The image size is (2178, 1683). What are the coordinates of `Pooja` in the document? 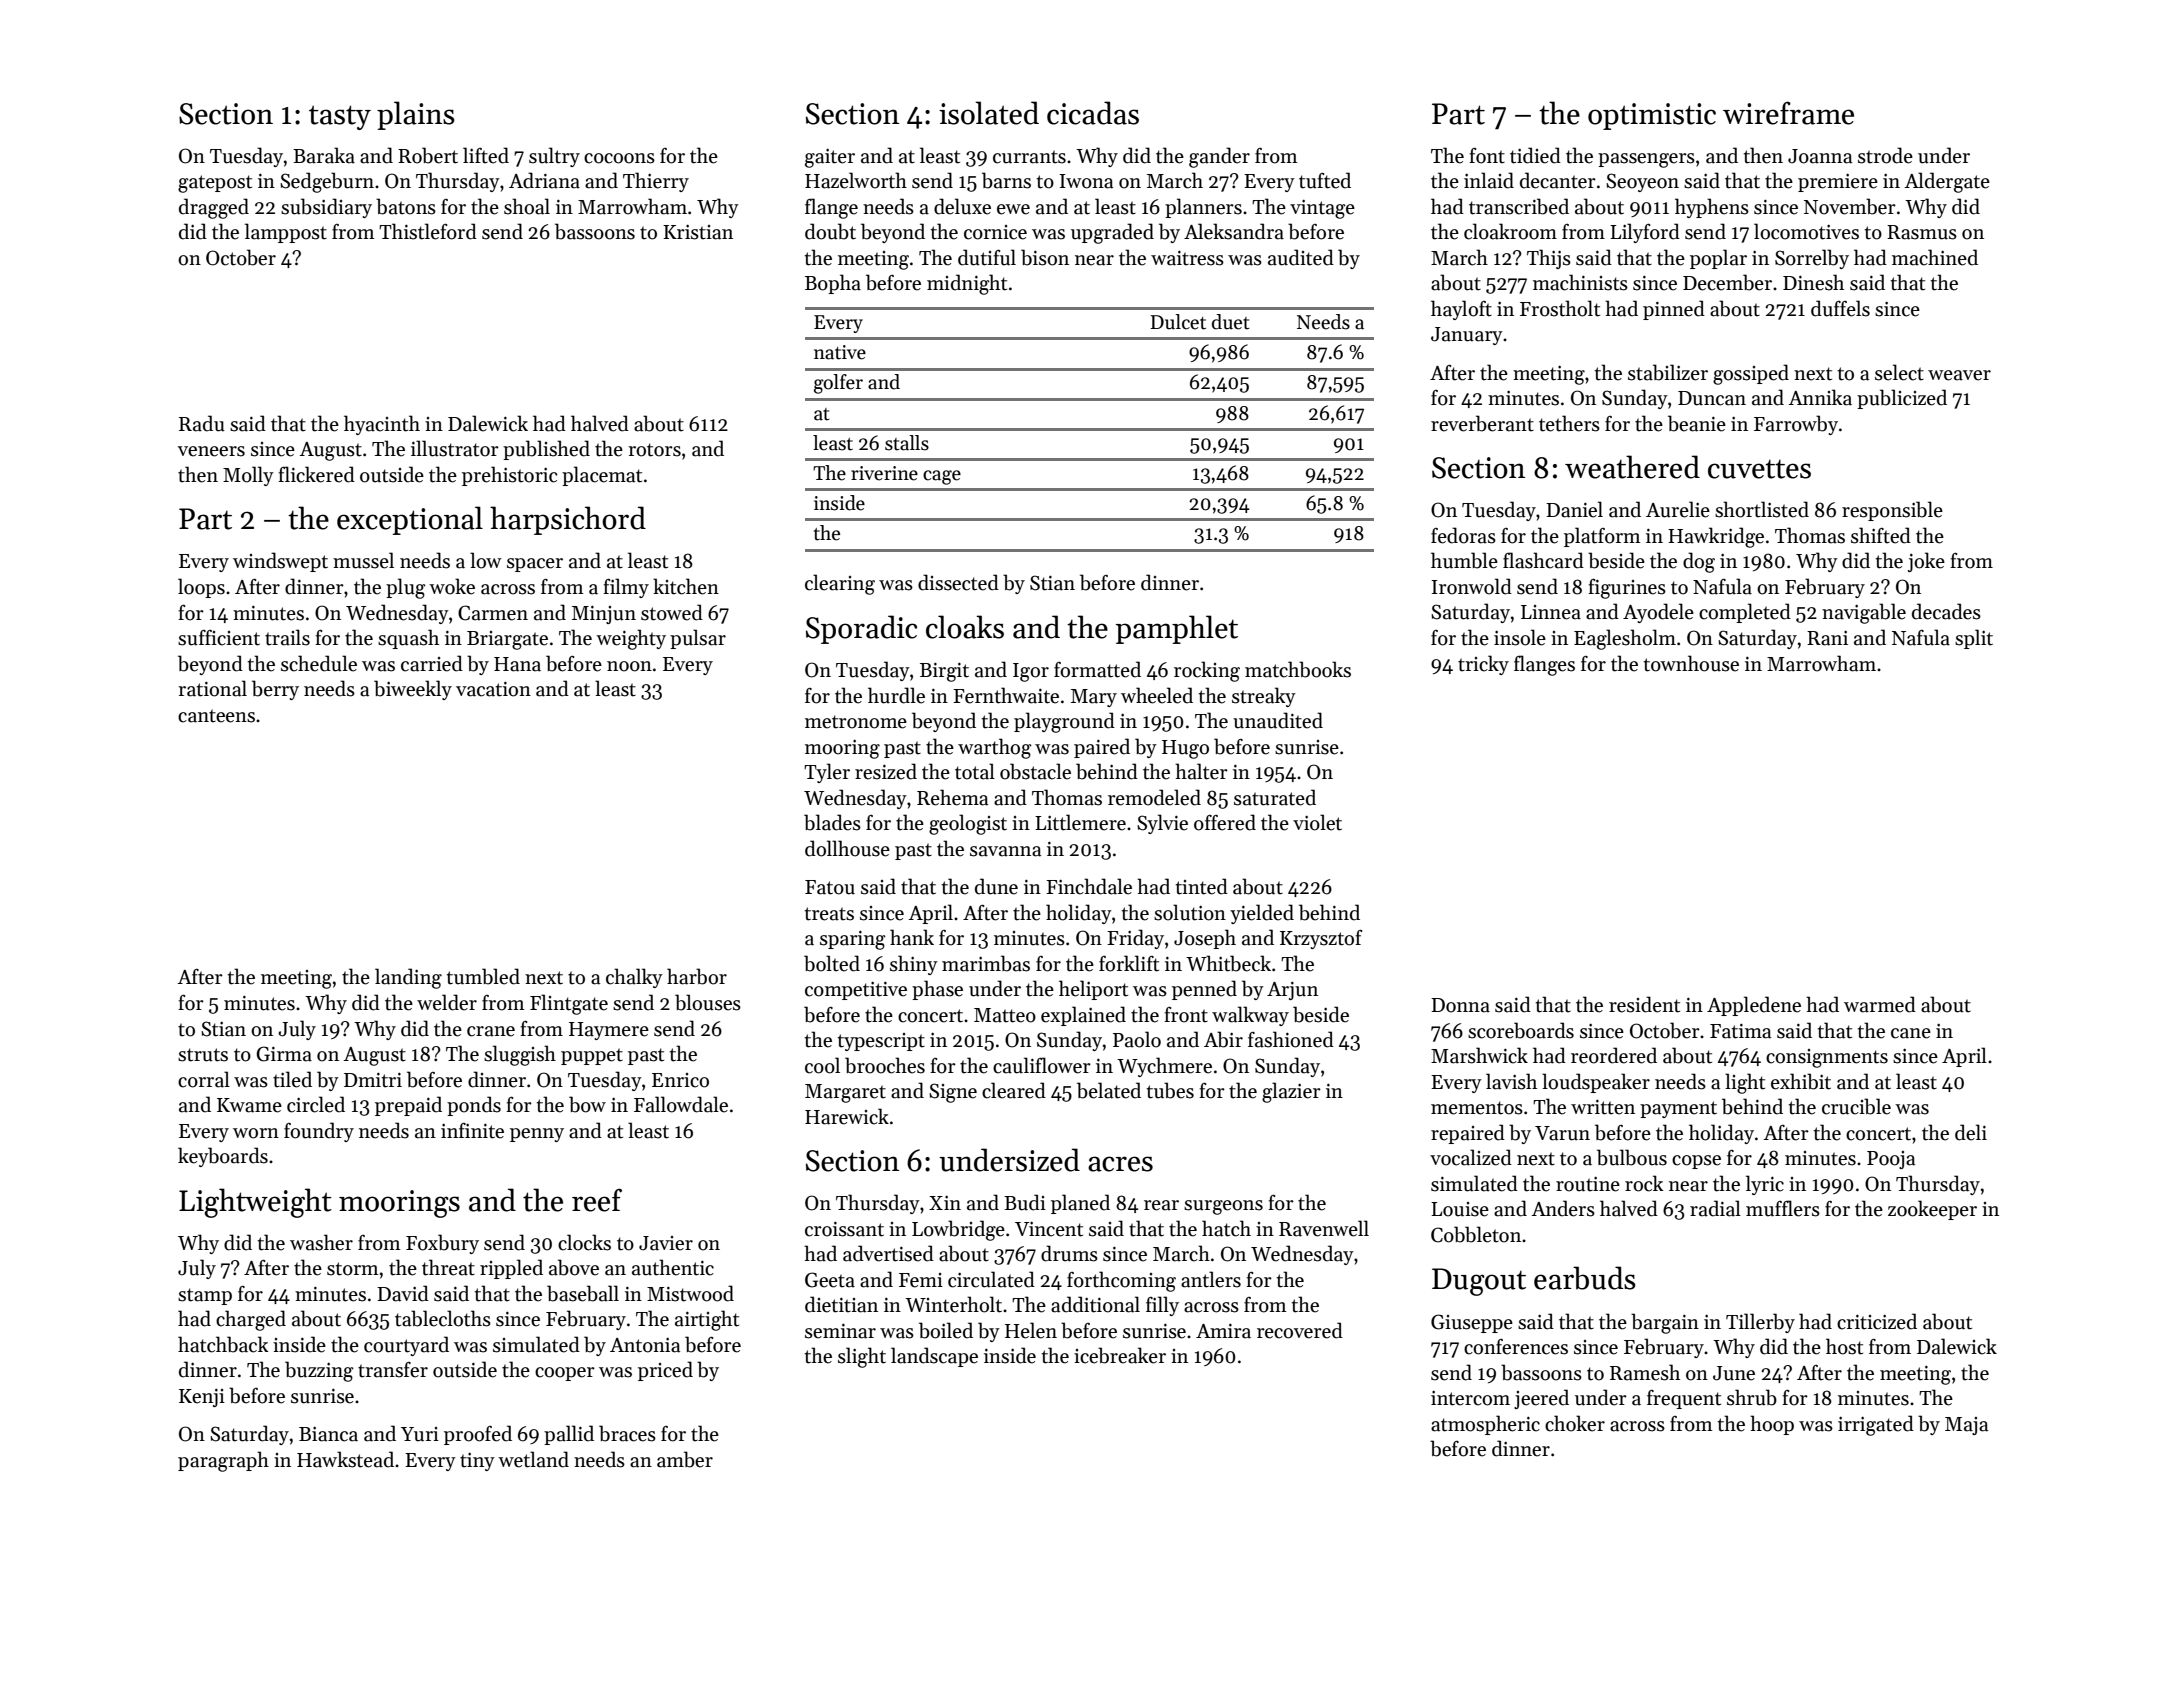 It's located at (1891, 1160).
